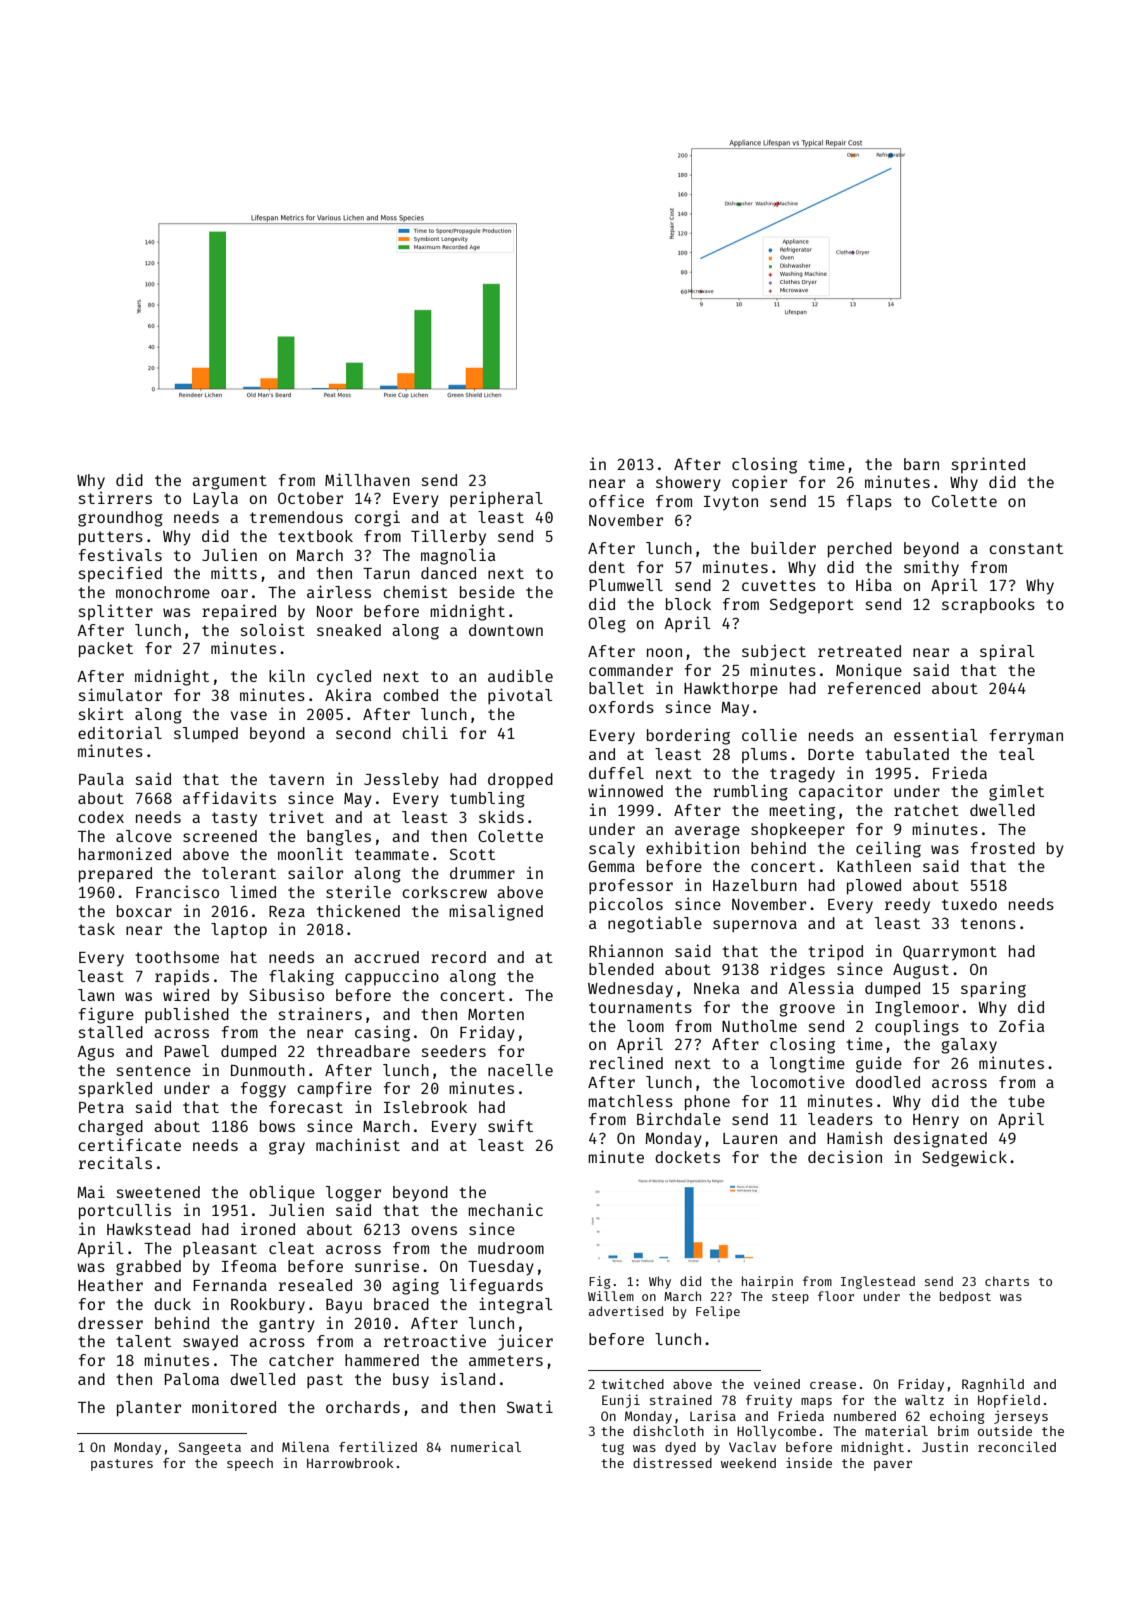 Image resolution: width=1146 pixels, height=1620 pixels. I want to click on Layla, so click(215, 499).
